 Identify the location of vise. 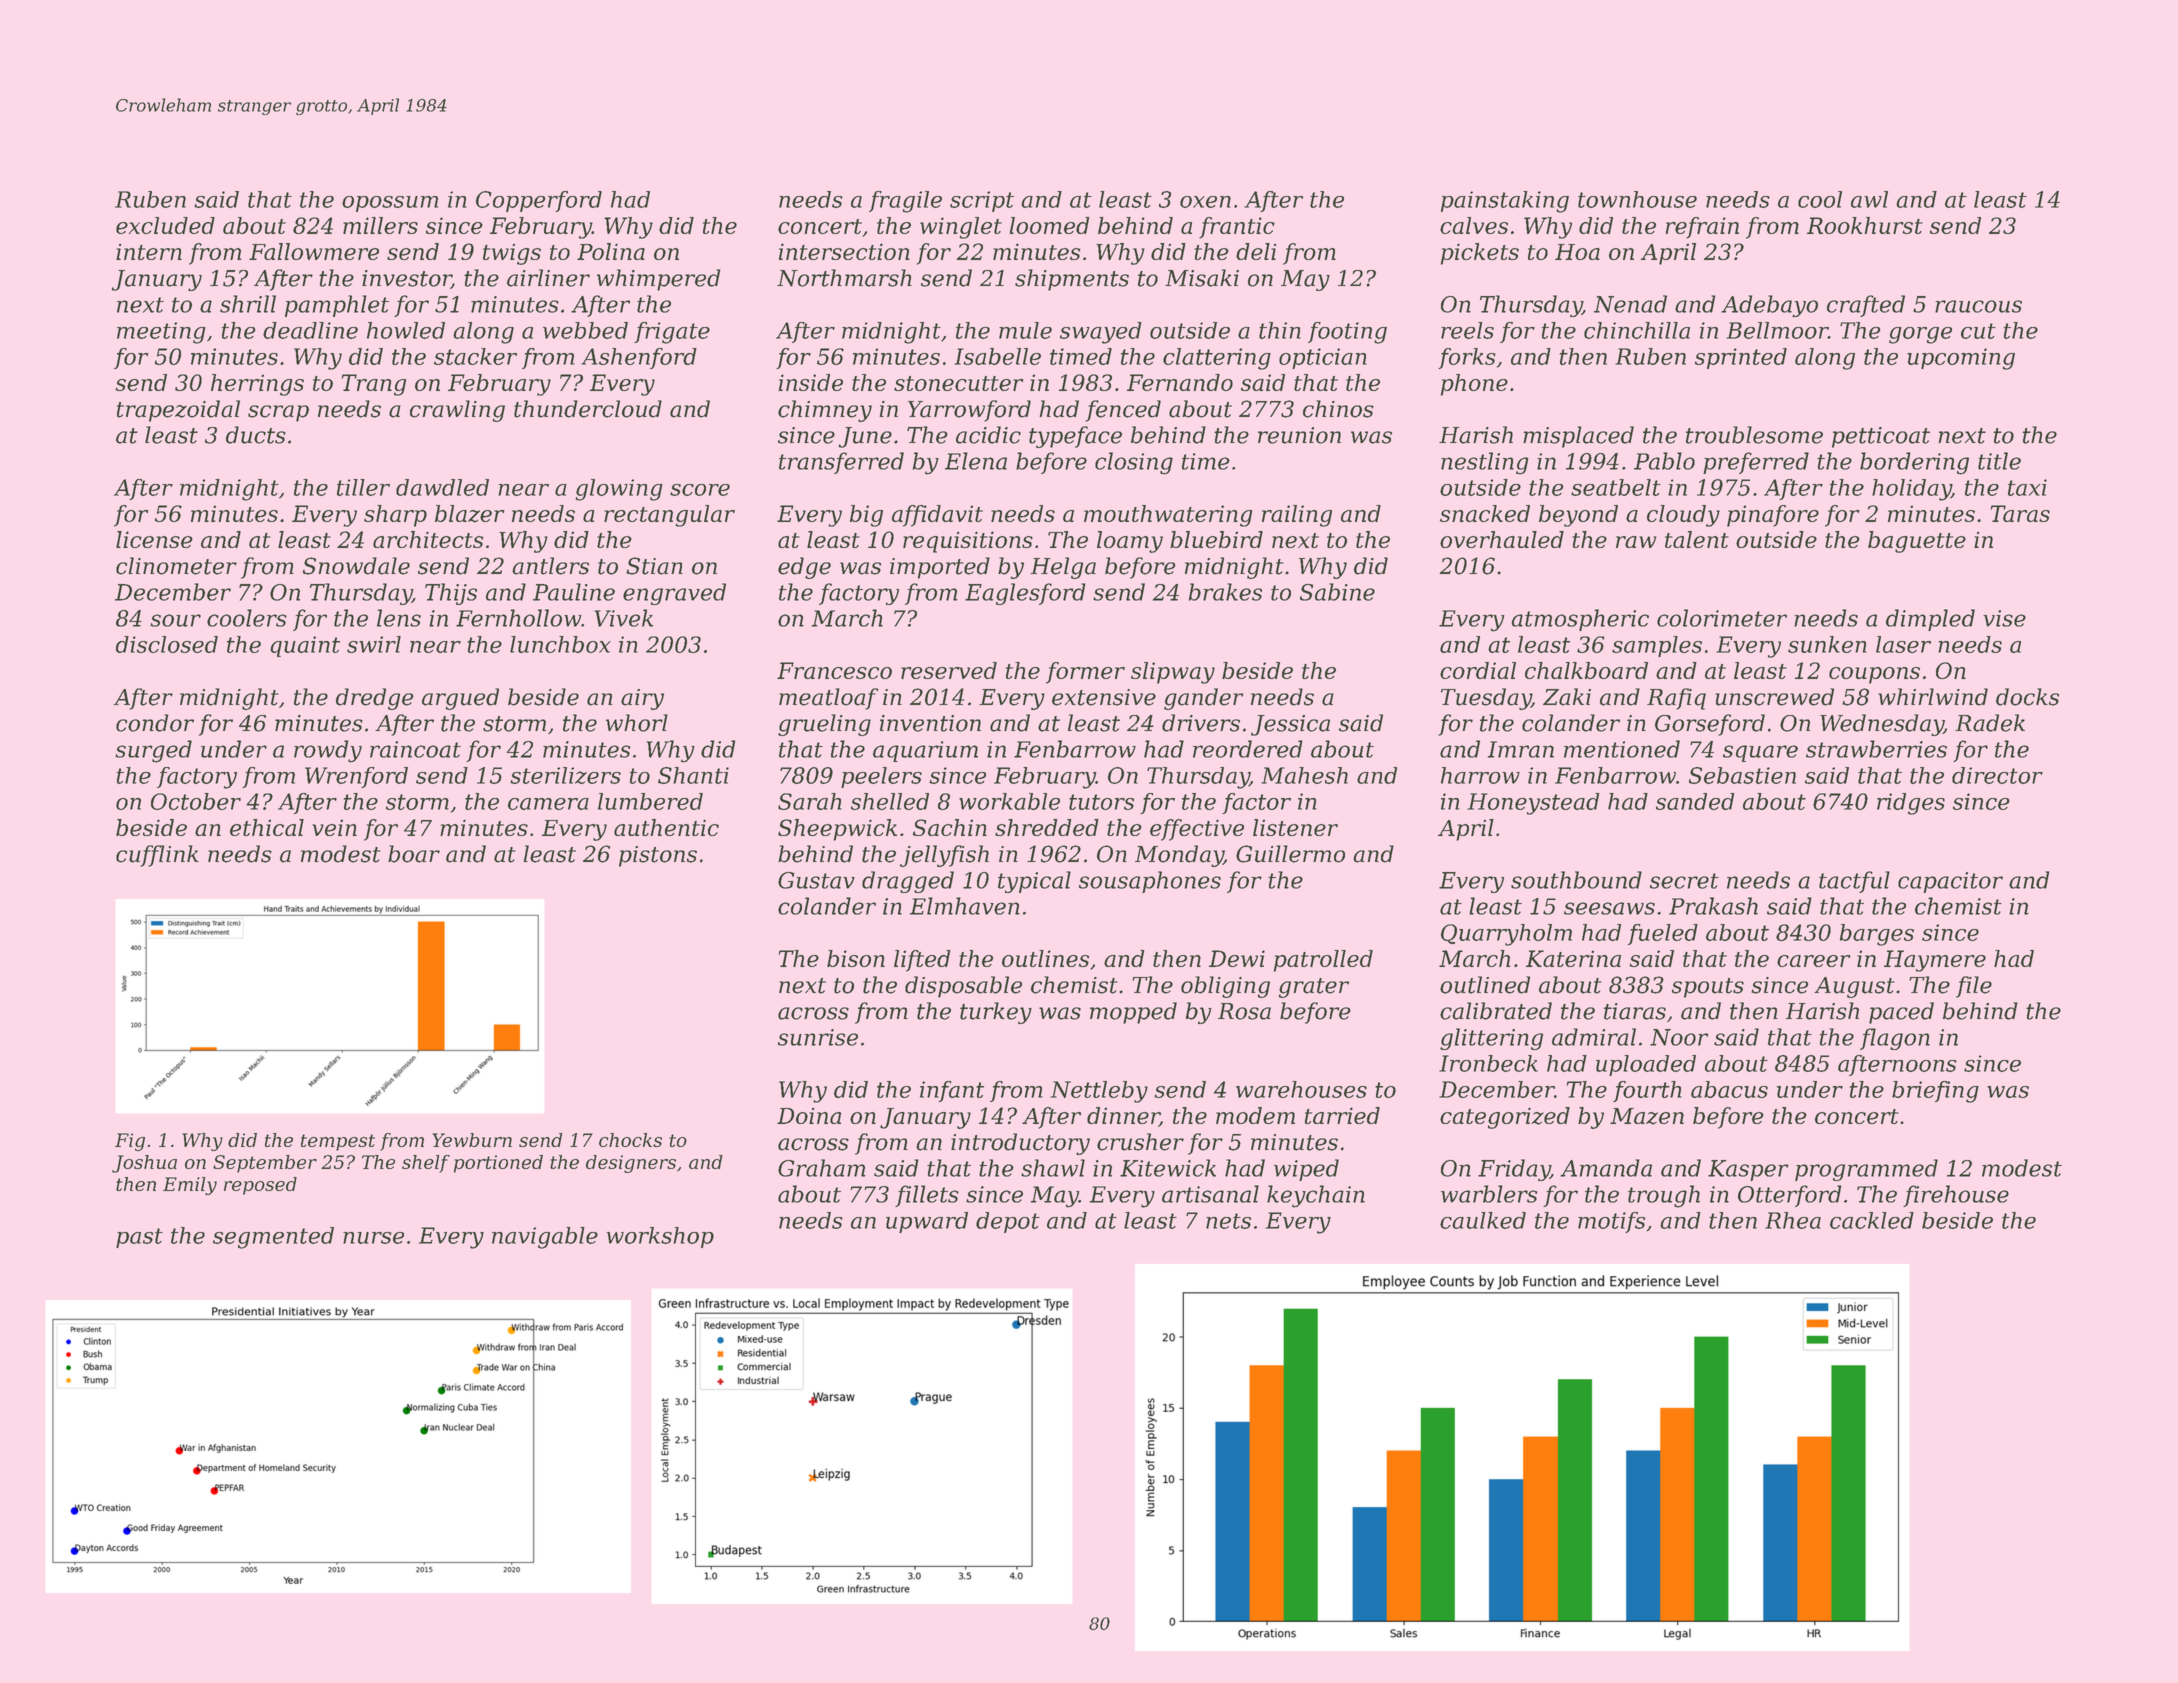
(2004, 618).
